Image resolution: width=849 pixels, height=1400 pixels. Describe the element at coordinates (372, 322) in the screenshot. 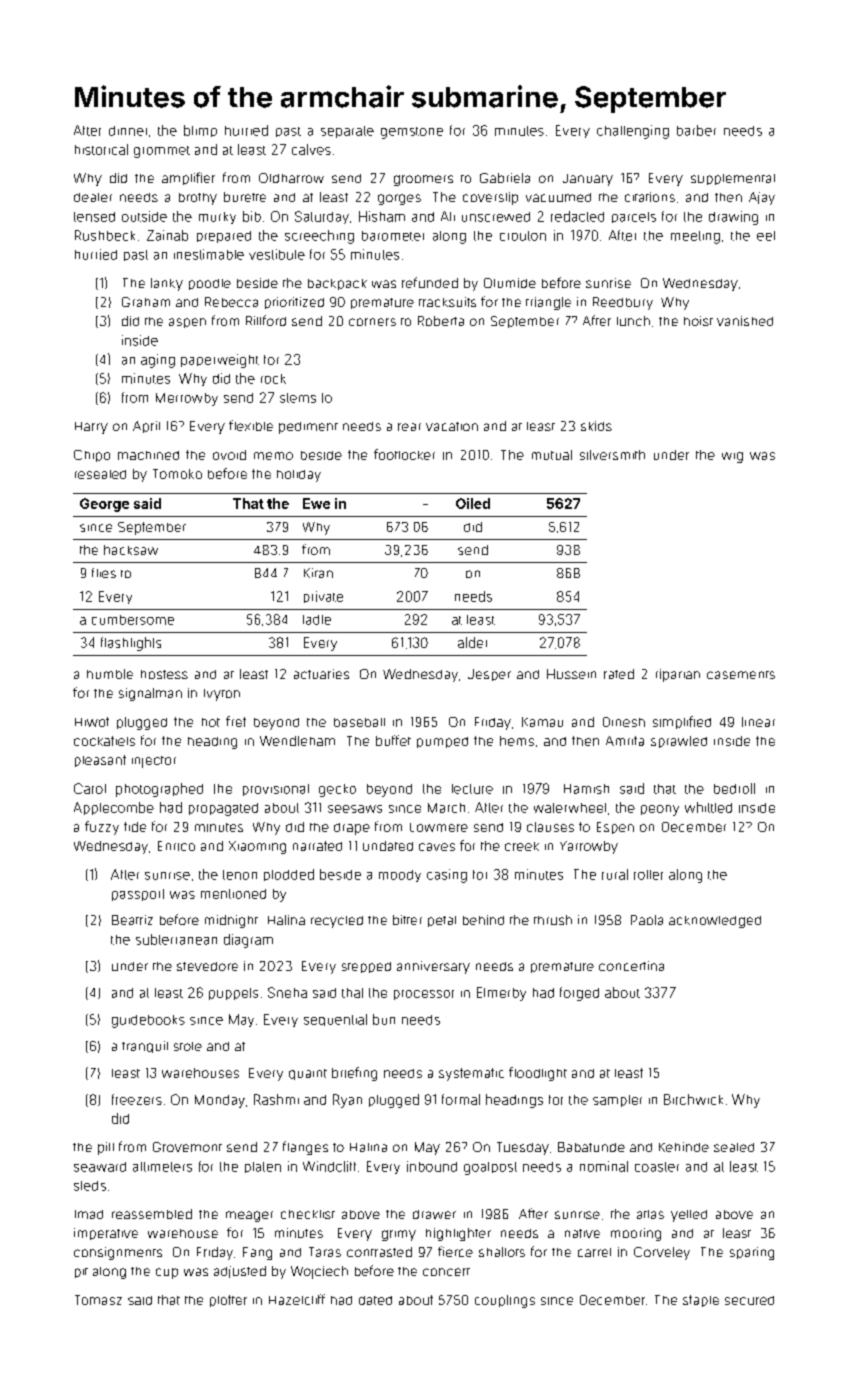

I see `corners` at that location.
